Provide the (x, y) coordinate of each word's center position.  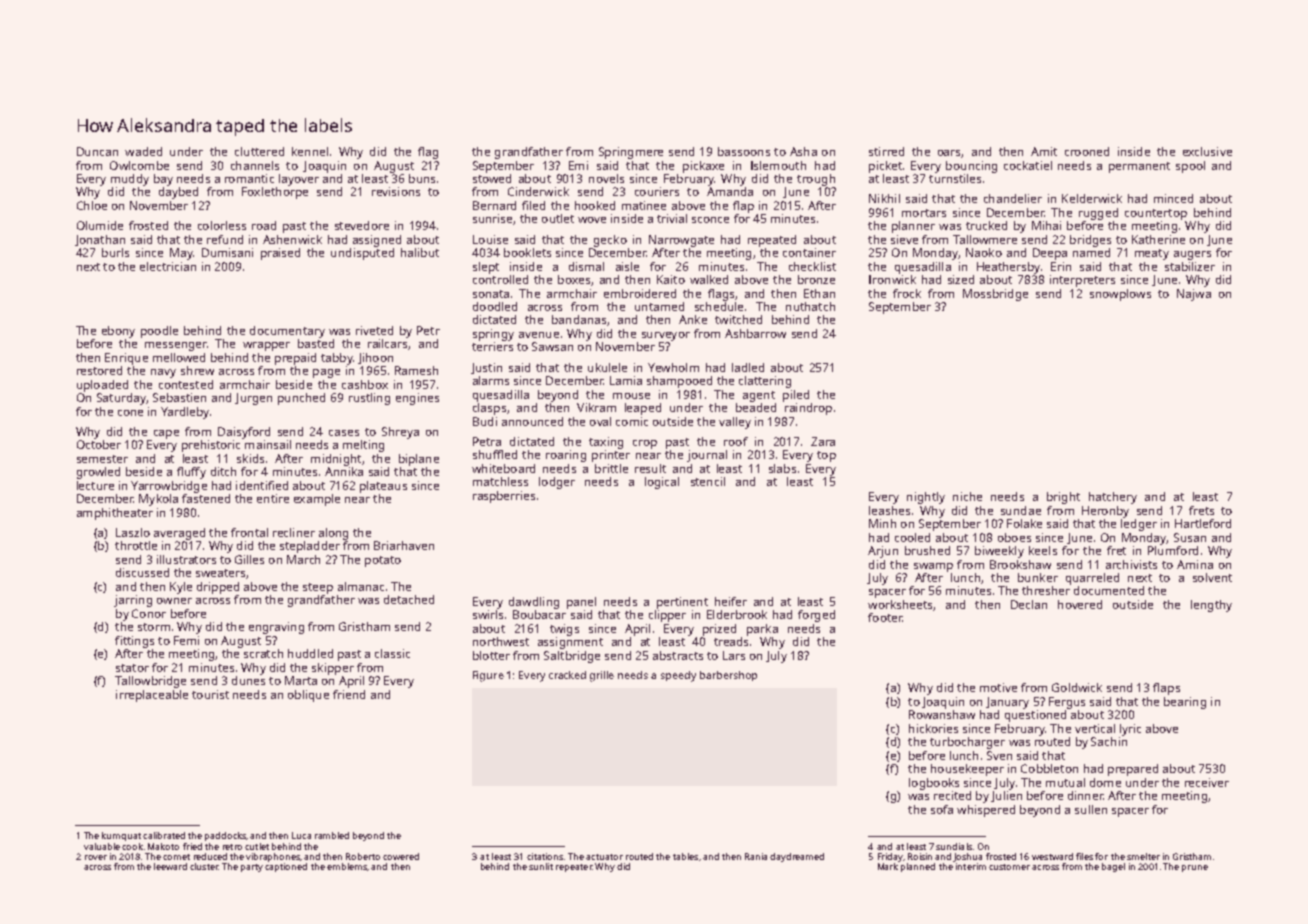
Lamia (626, 380)
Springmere (631, 153)
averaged (179, 534)
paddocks (225, 836)
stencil (708, 481)
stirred (886, 151)
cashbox (365, 384)
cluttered (259, 151)
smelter (1143, 856)
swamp (933, 567)
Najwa (1194, 295)
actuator (604, 857)
